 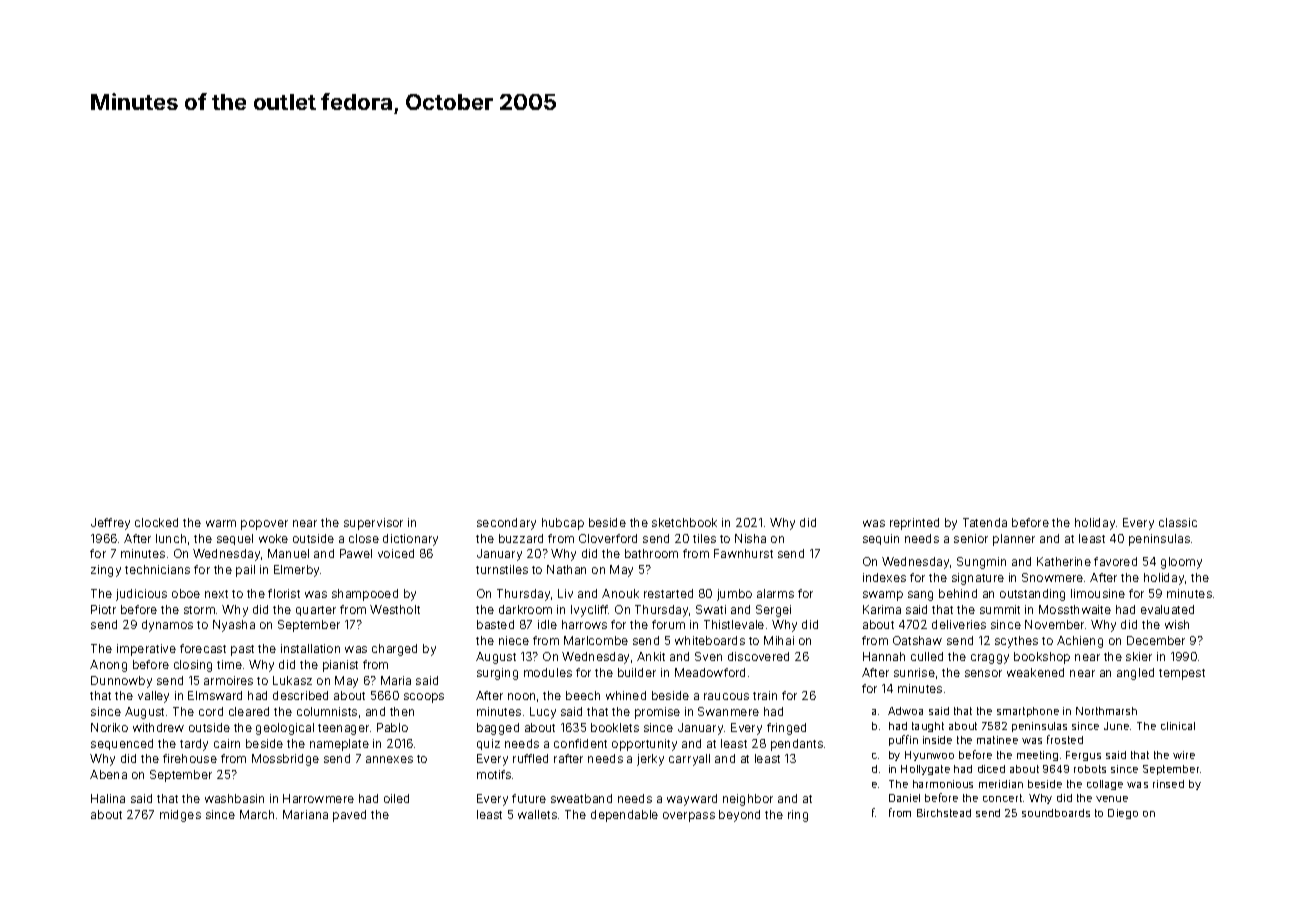 I want to click on booklets, so click(x=615, y=727).
